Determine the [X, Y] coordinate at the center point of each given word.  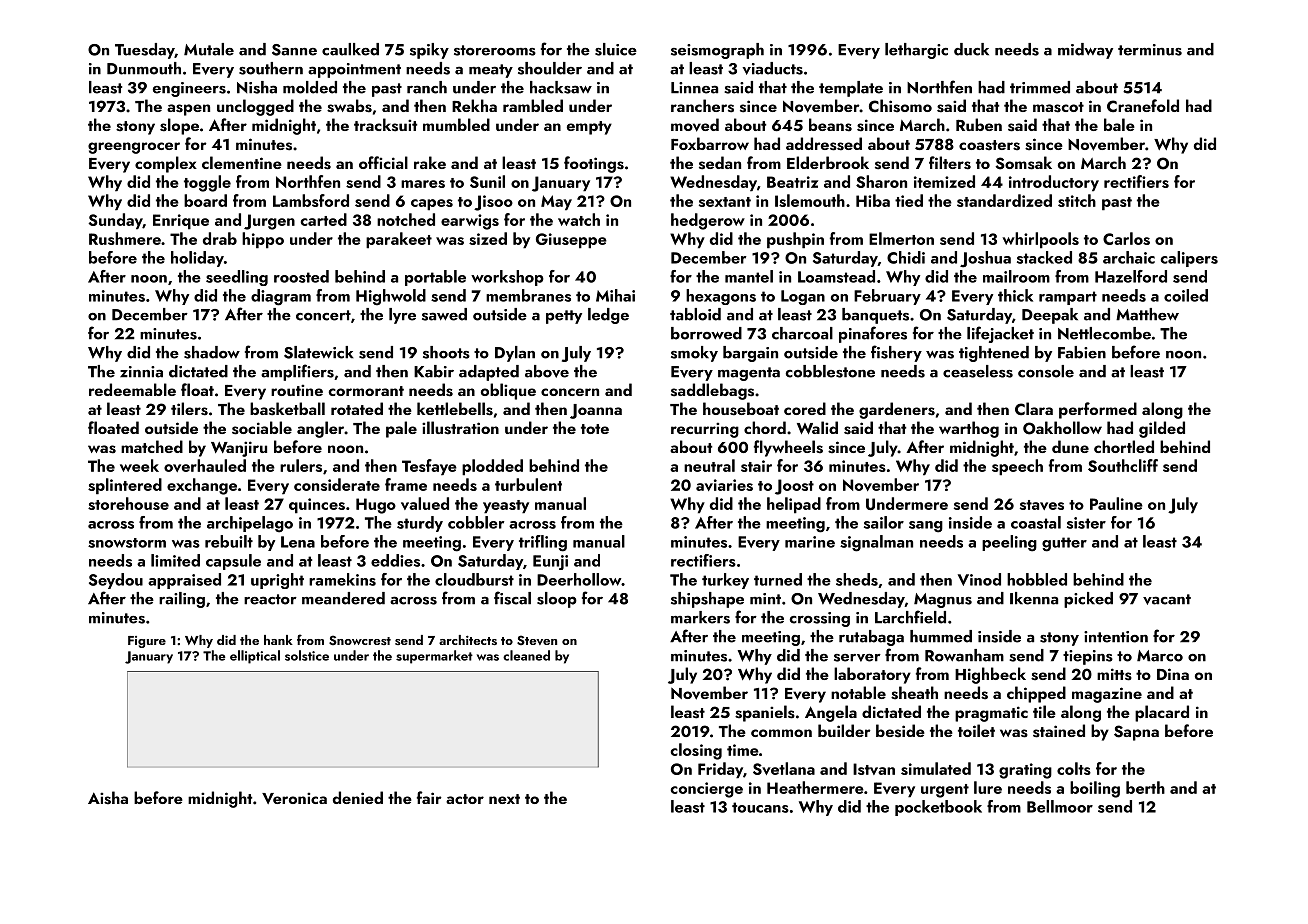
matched [152, 446]
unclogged [255, 107]
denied [358, 797]
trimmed [1040, 87]
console [1046, 371]
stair [756, 466]
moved [695, 125]
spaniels [765, 713]
